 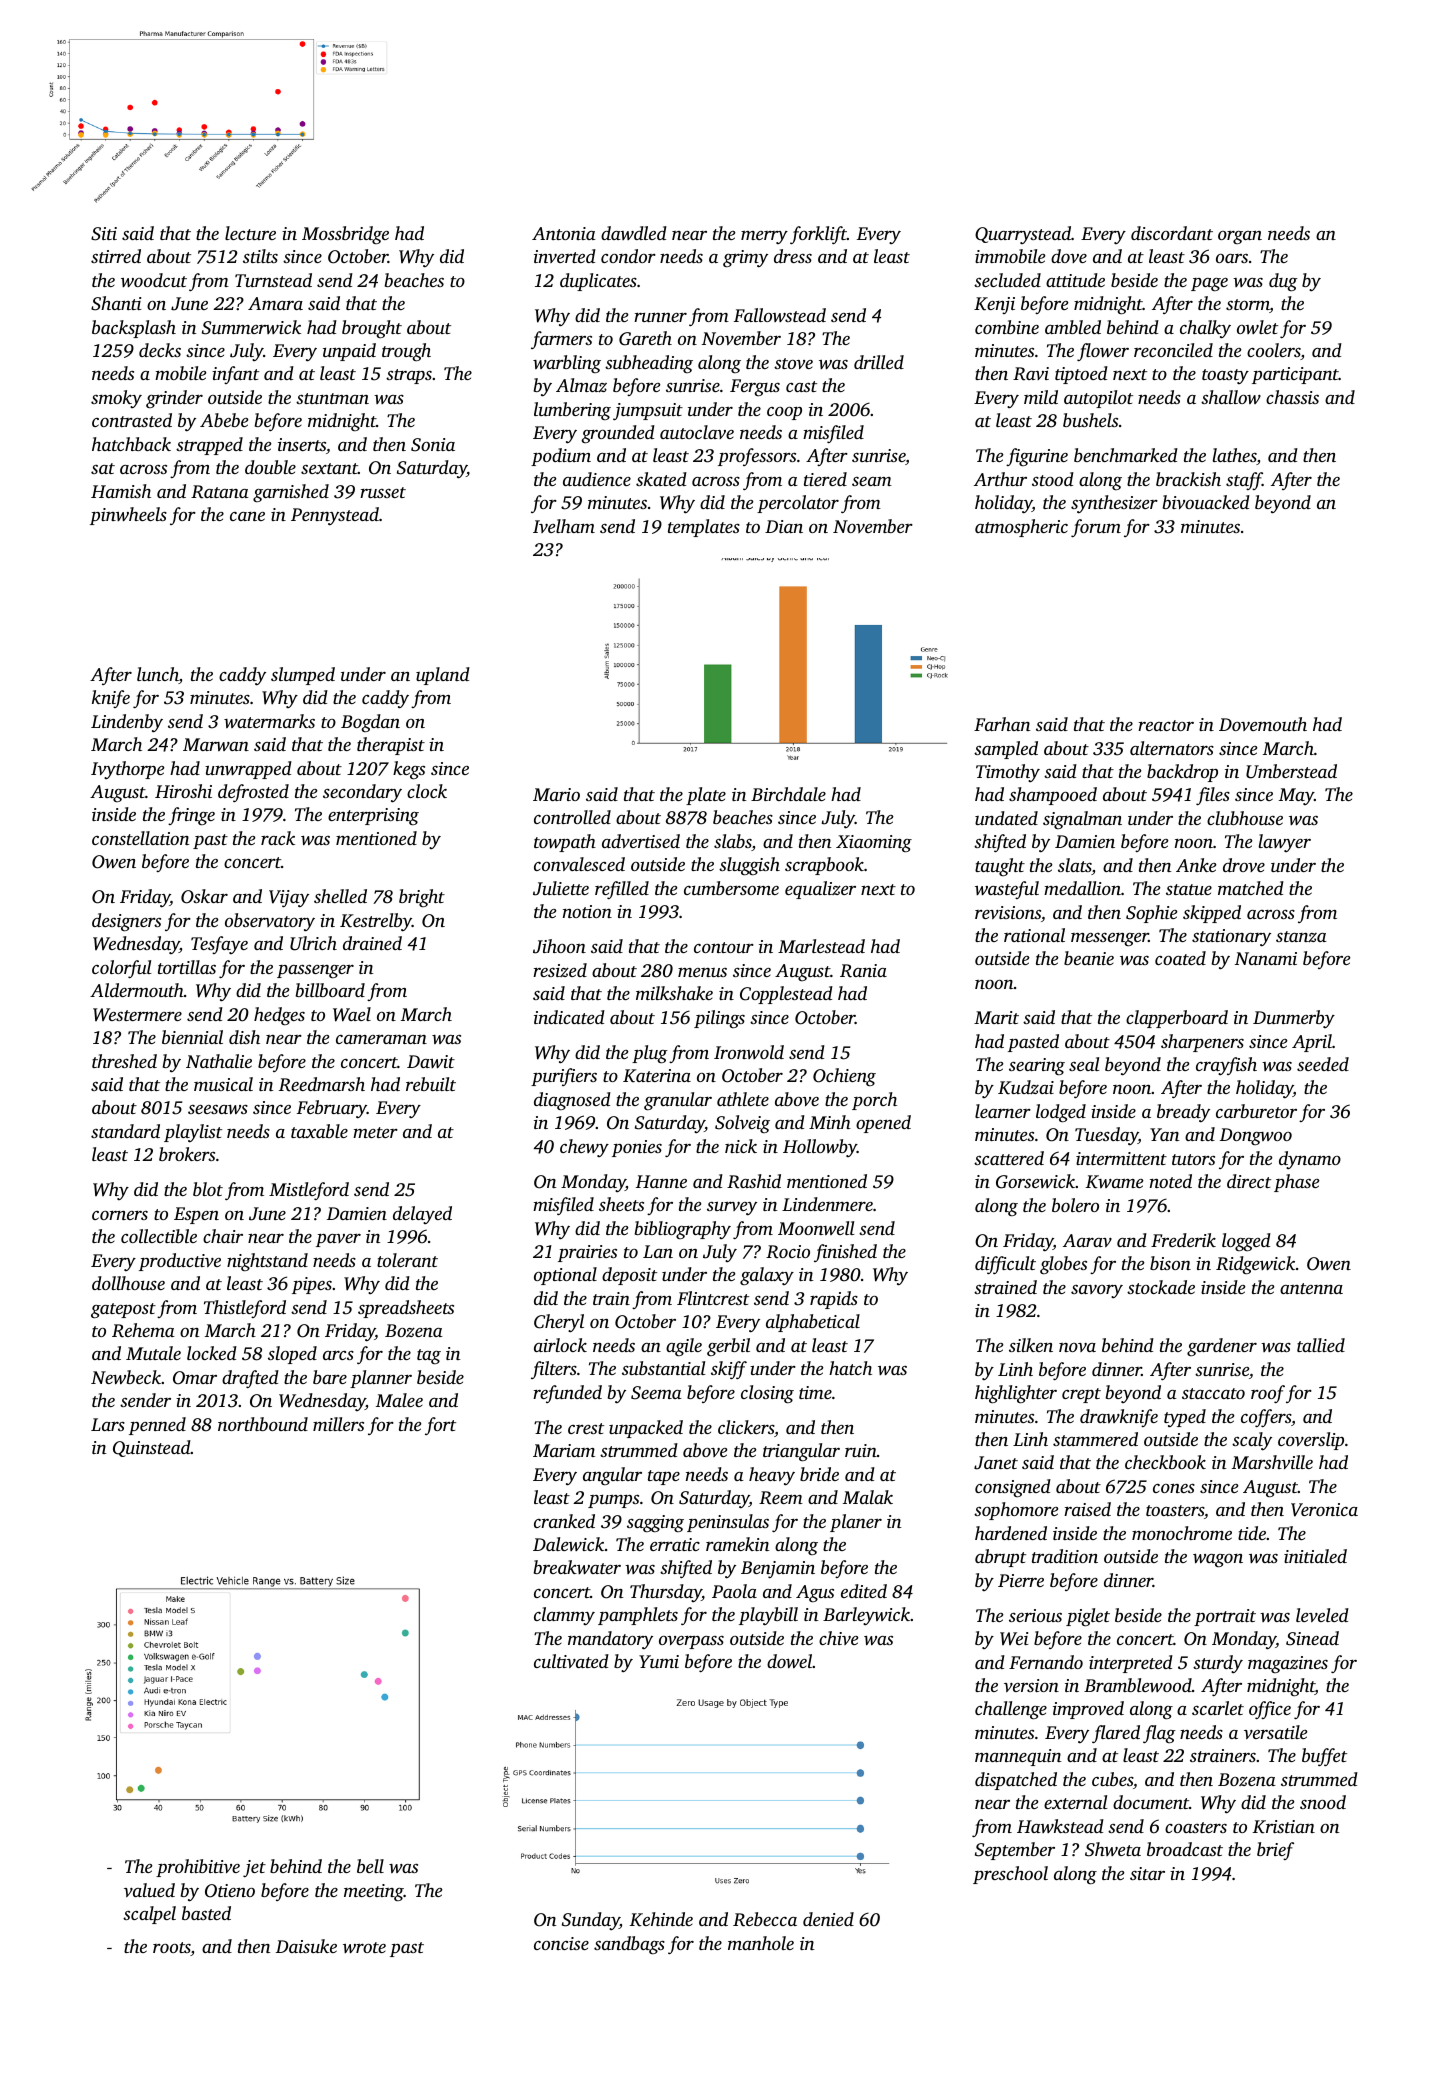 What do you see at coordinates (1021, 528) in the image?
I see `atmospheric` at bounding box center [1021, 528].
